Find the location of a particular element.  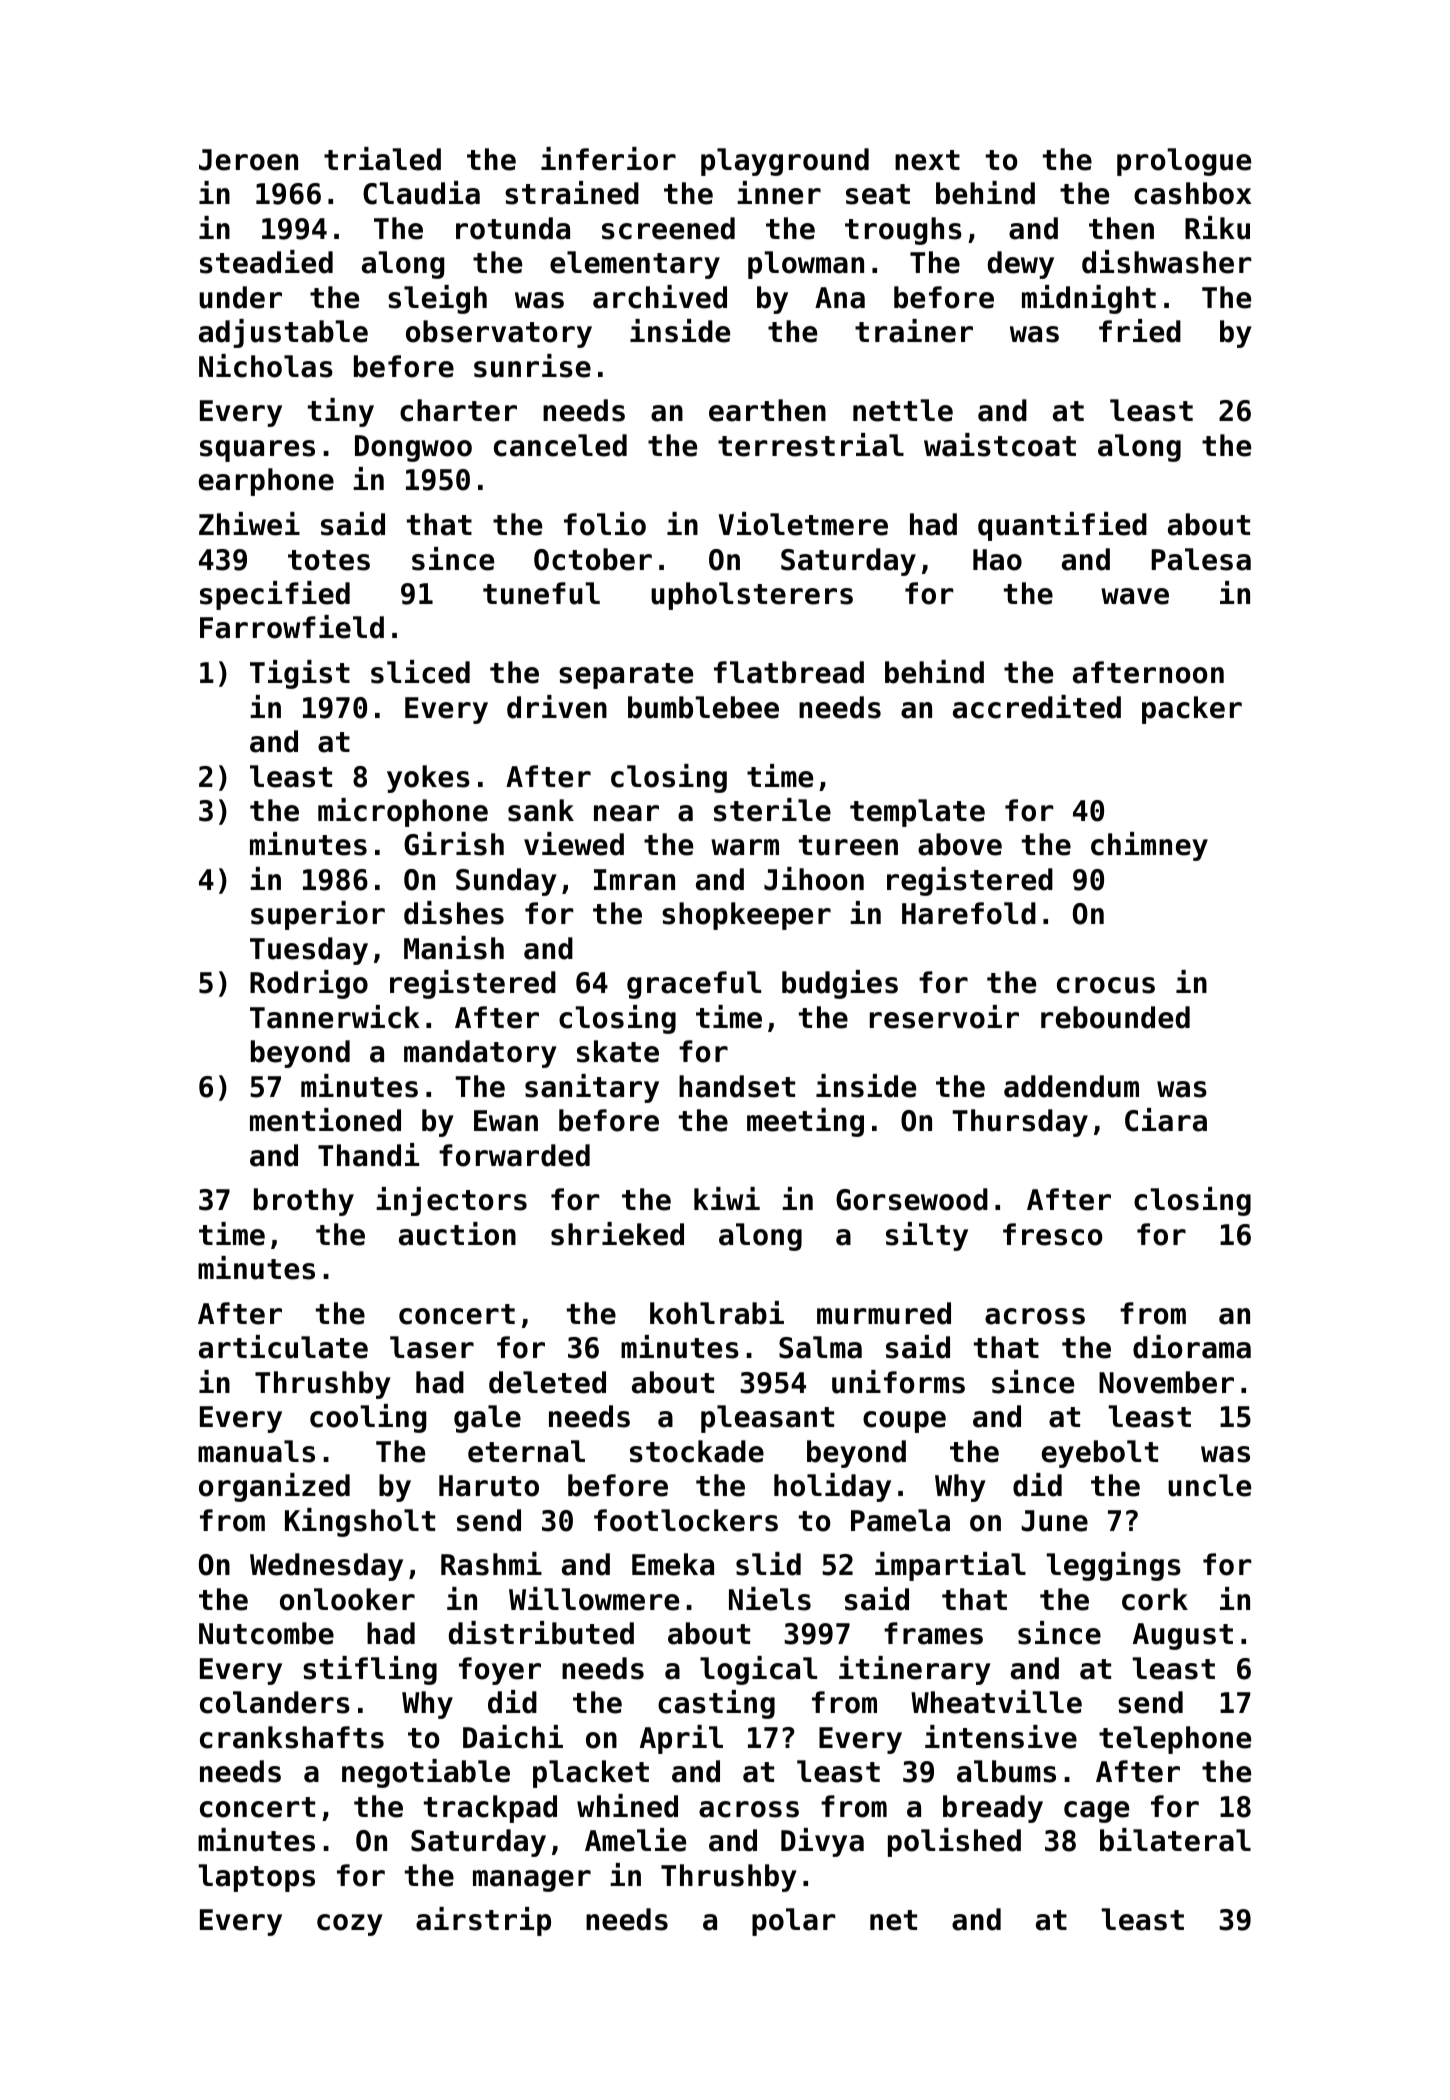

colanders is located at coordinates (275, 1702).
